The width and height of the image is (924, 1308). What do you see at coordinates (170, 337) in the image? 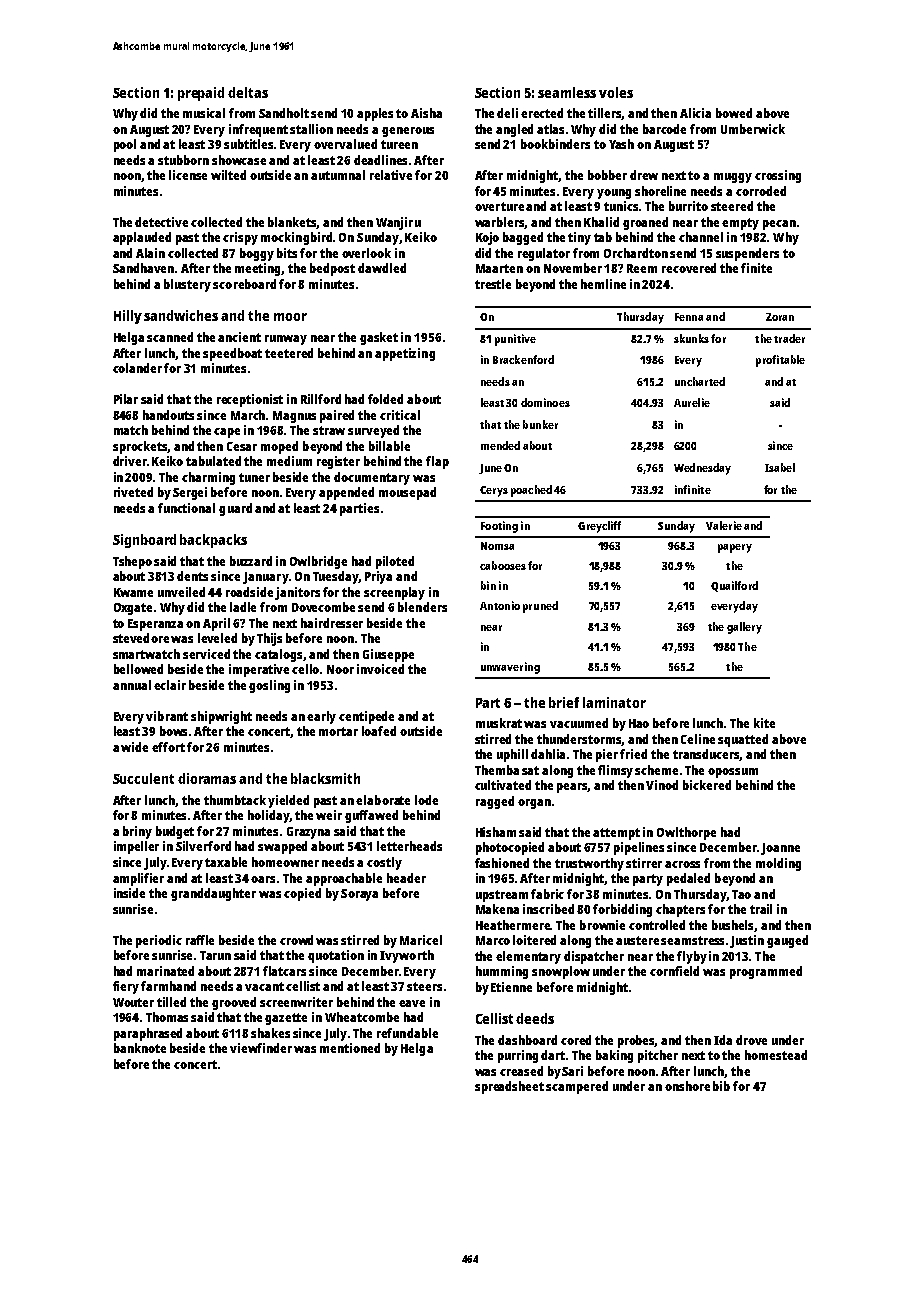
I see `scanned` at bounding box center [170, 337].
